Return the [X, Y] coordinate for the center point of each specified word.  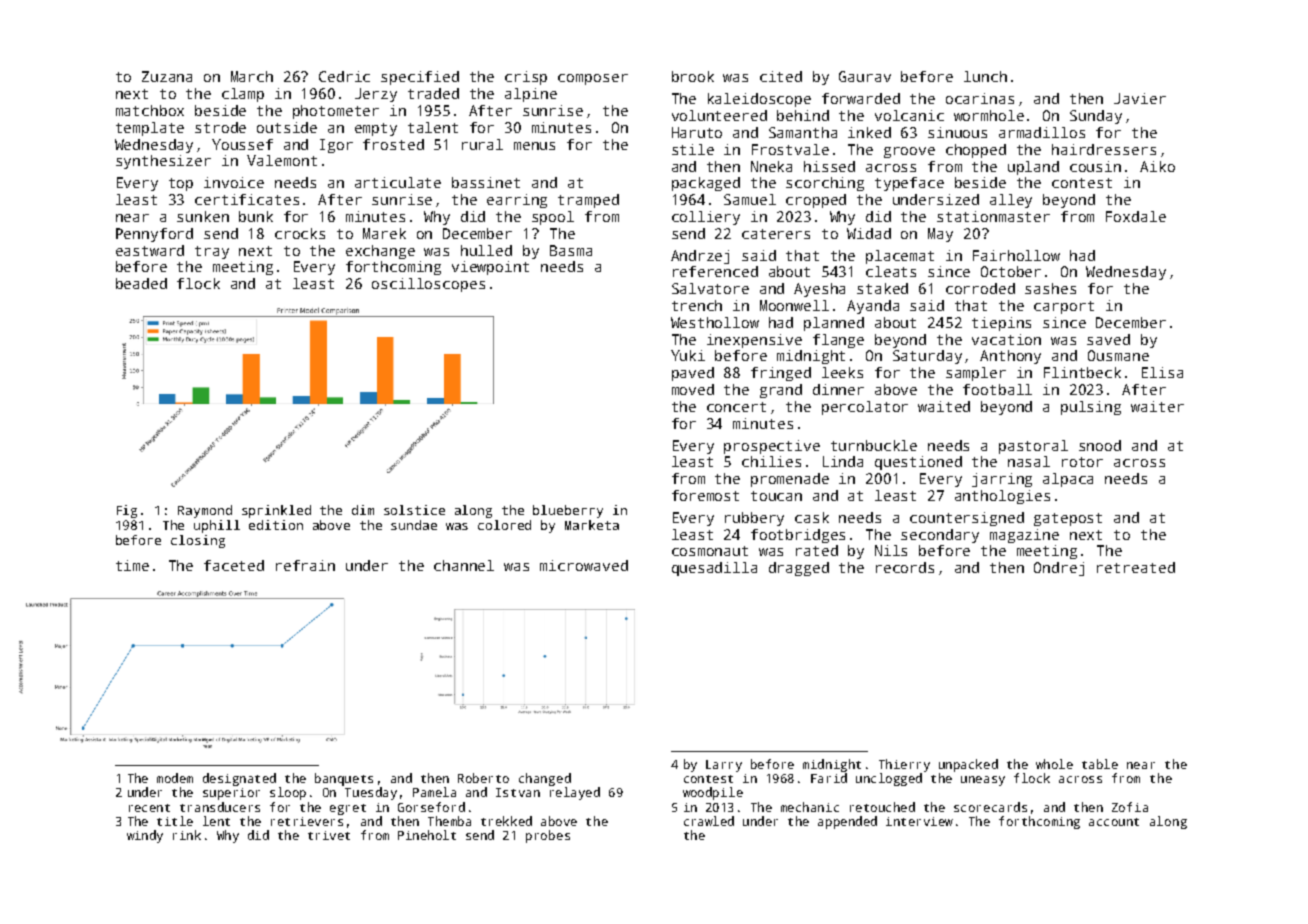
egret [348, 809]
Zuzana [167, 76]
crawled [709, 821]
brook [693, 76]
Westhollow [715, 322]
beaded [141, 283]
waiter [1157, 406]
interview [919, 821]
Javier [1140, 98]
